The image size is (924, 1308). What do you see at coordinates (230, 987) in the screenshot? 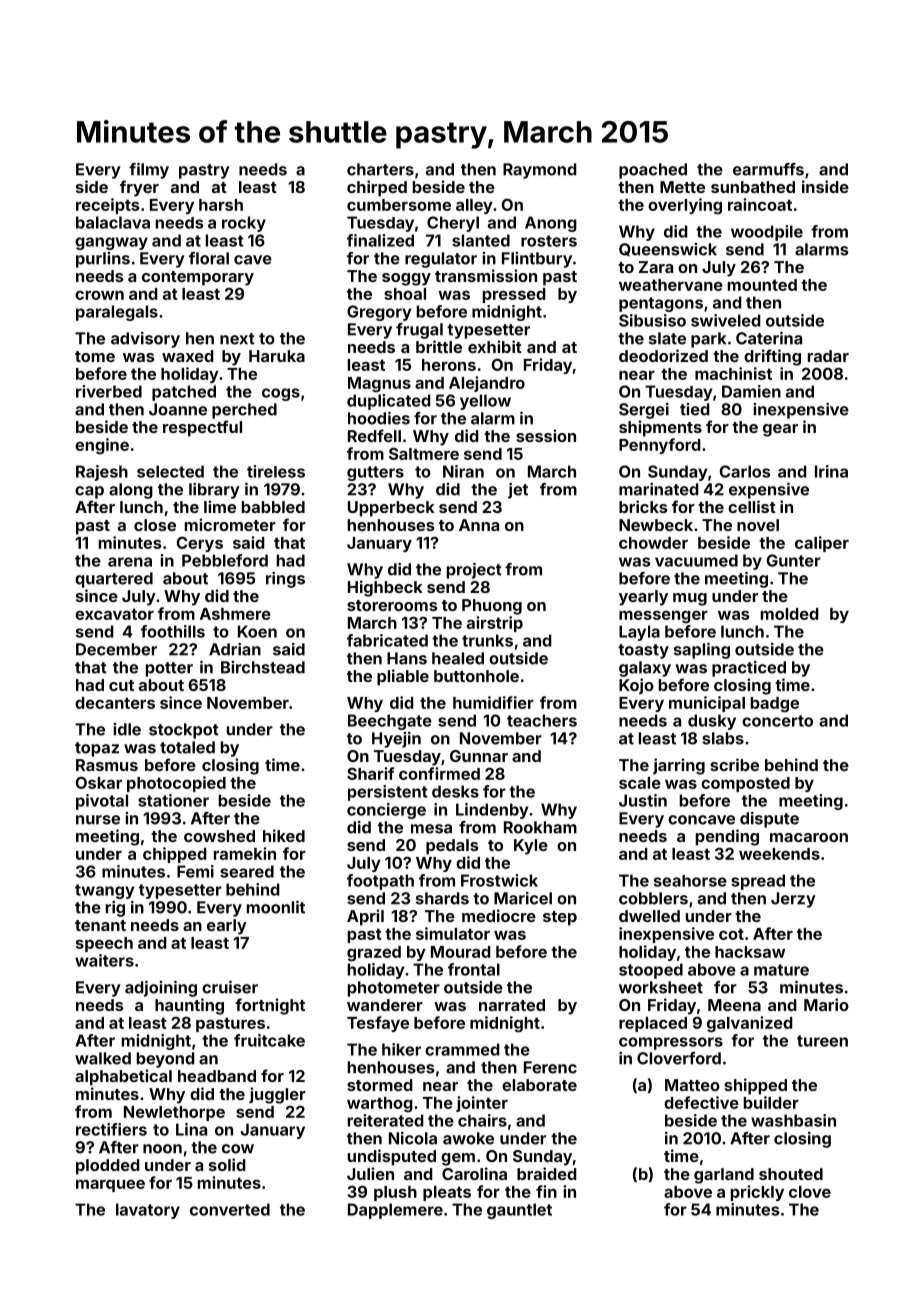
I see `cruiser` at bounding box center [230, 987].
